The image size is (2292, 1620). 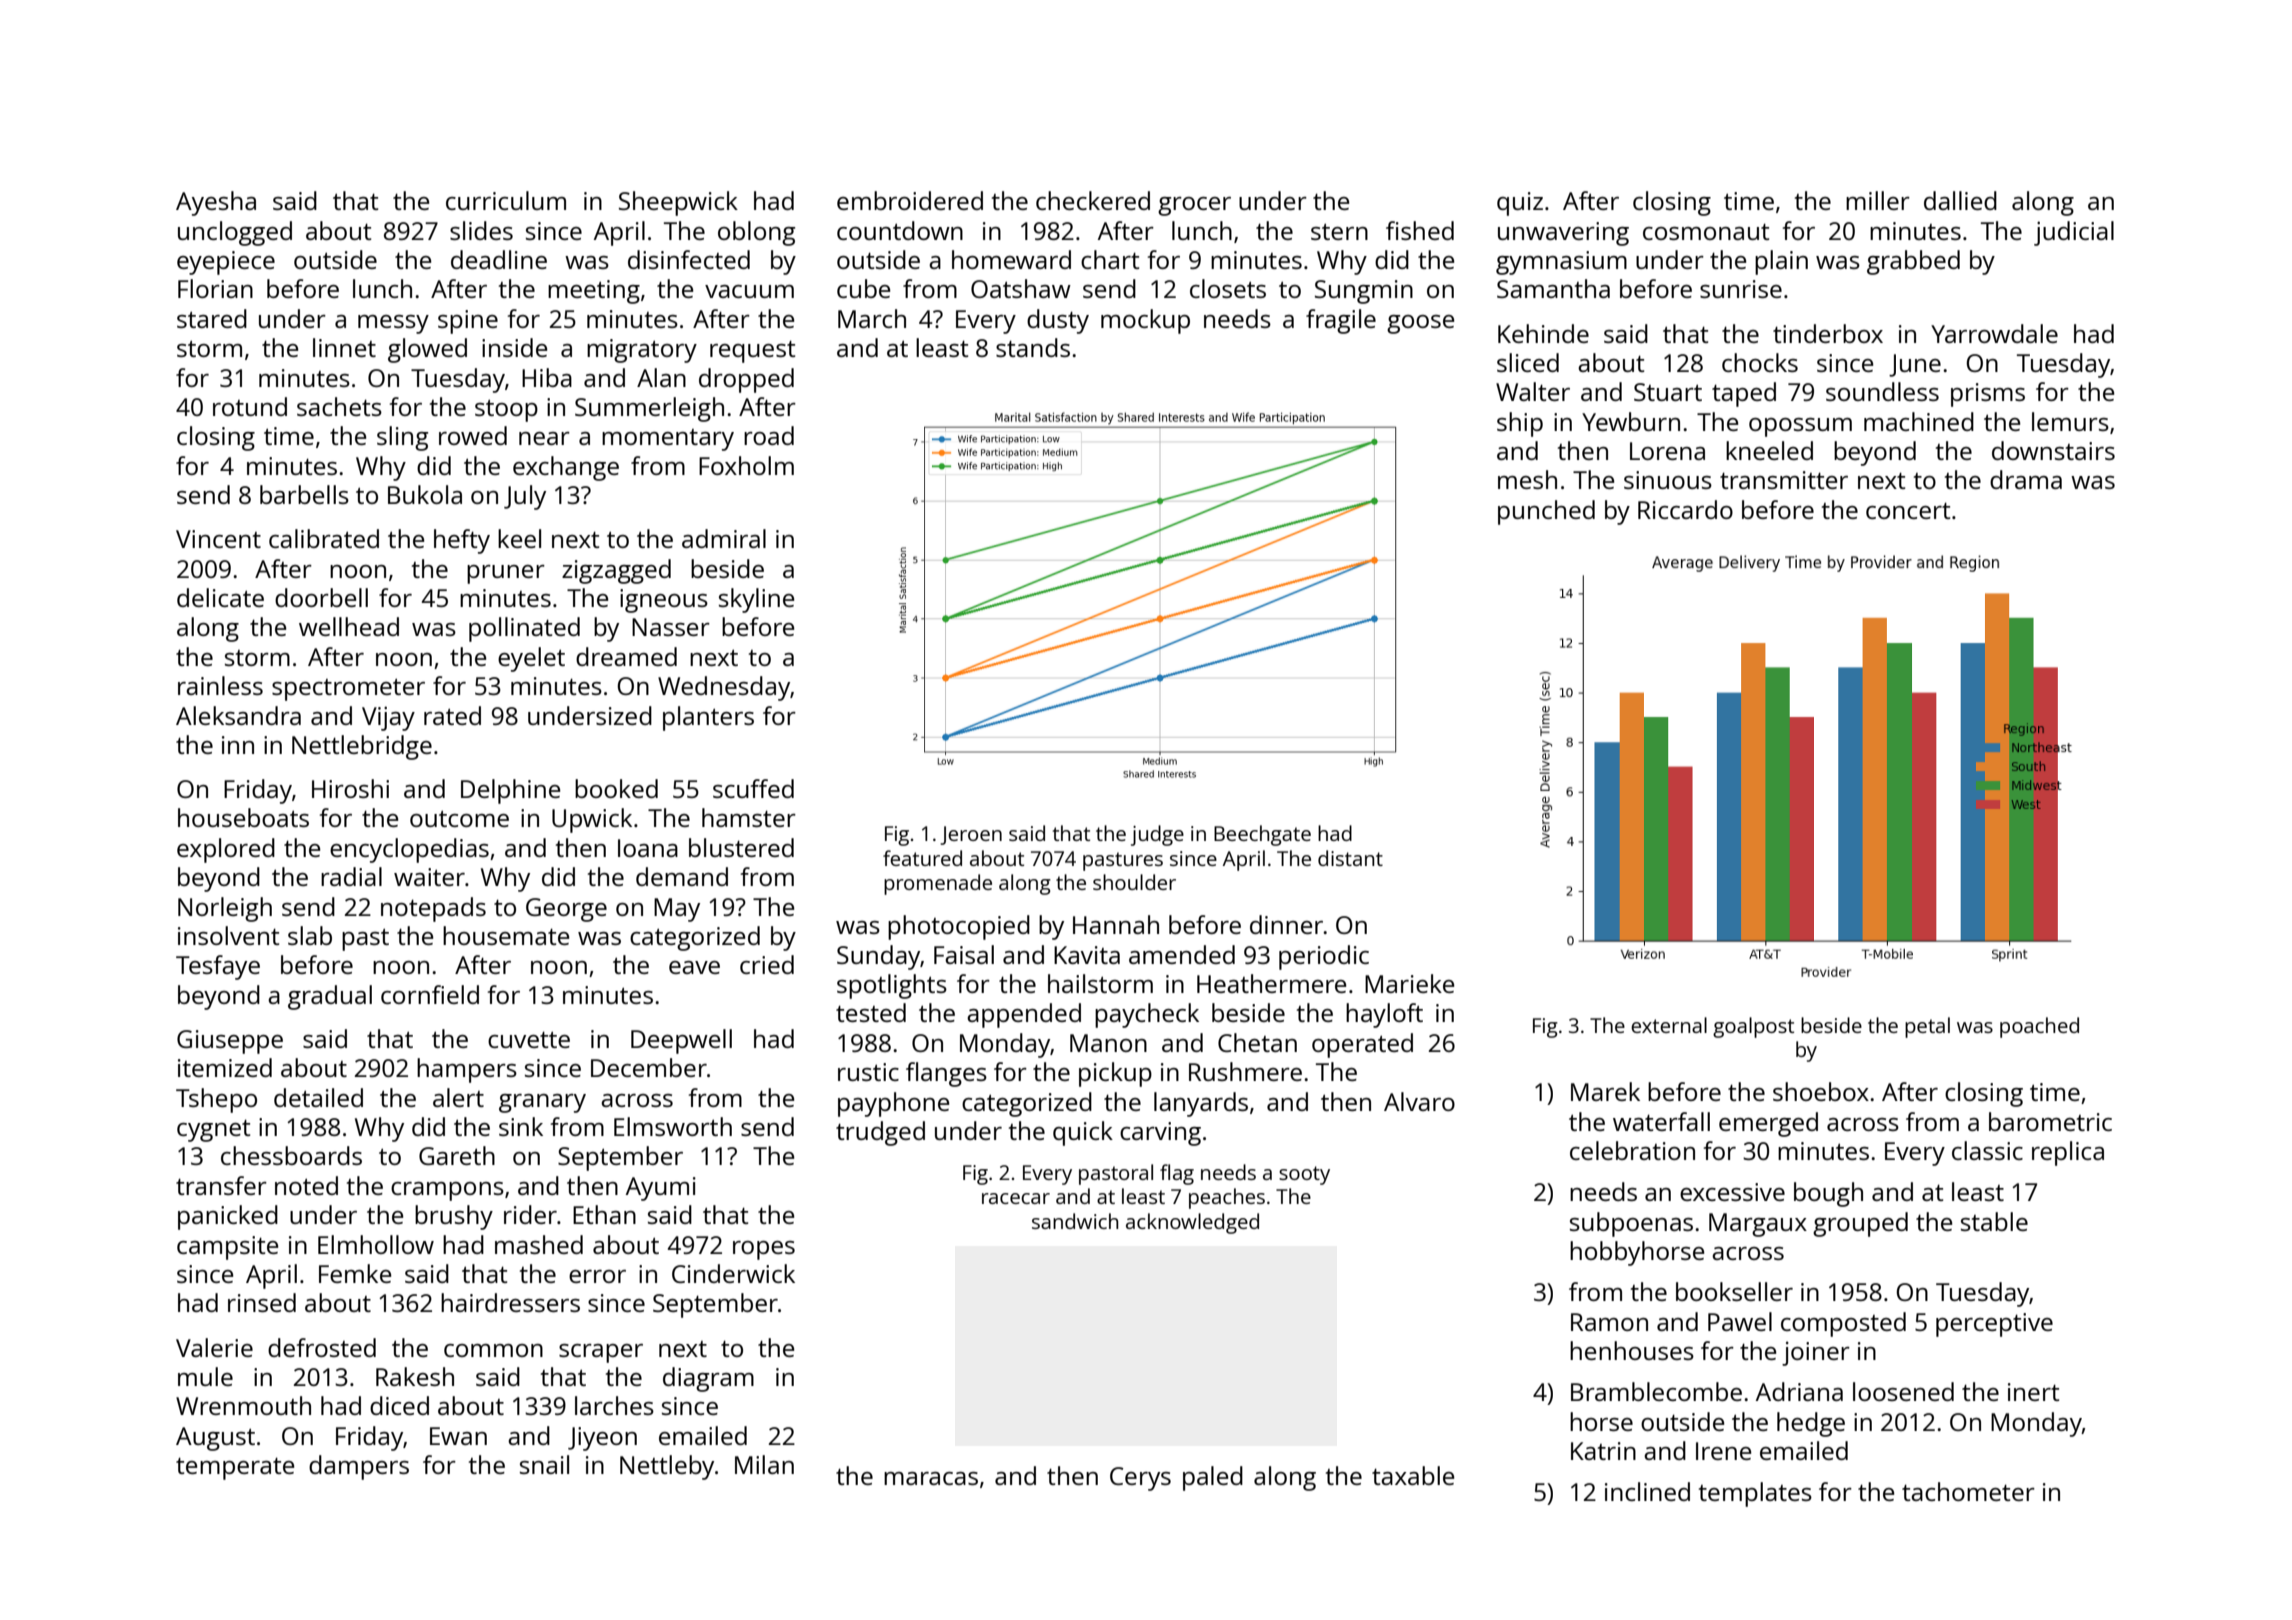 What do you see at coordinates (2033, 1392) in the document?
I see `inert` at bounding box center [2033, 1392].
